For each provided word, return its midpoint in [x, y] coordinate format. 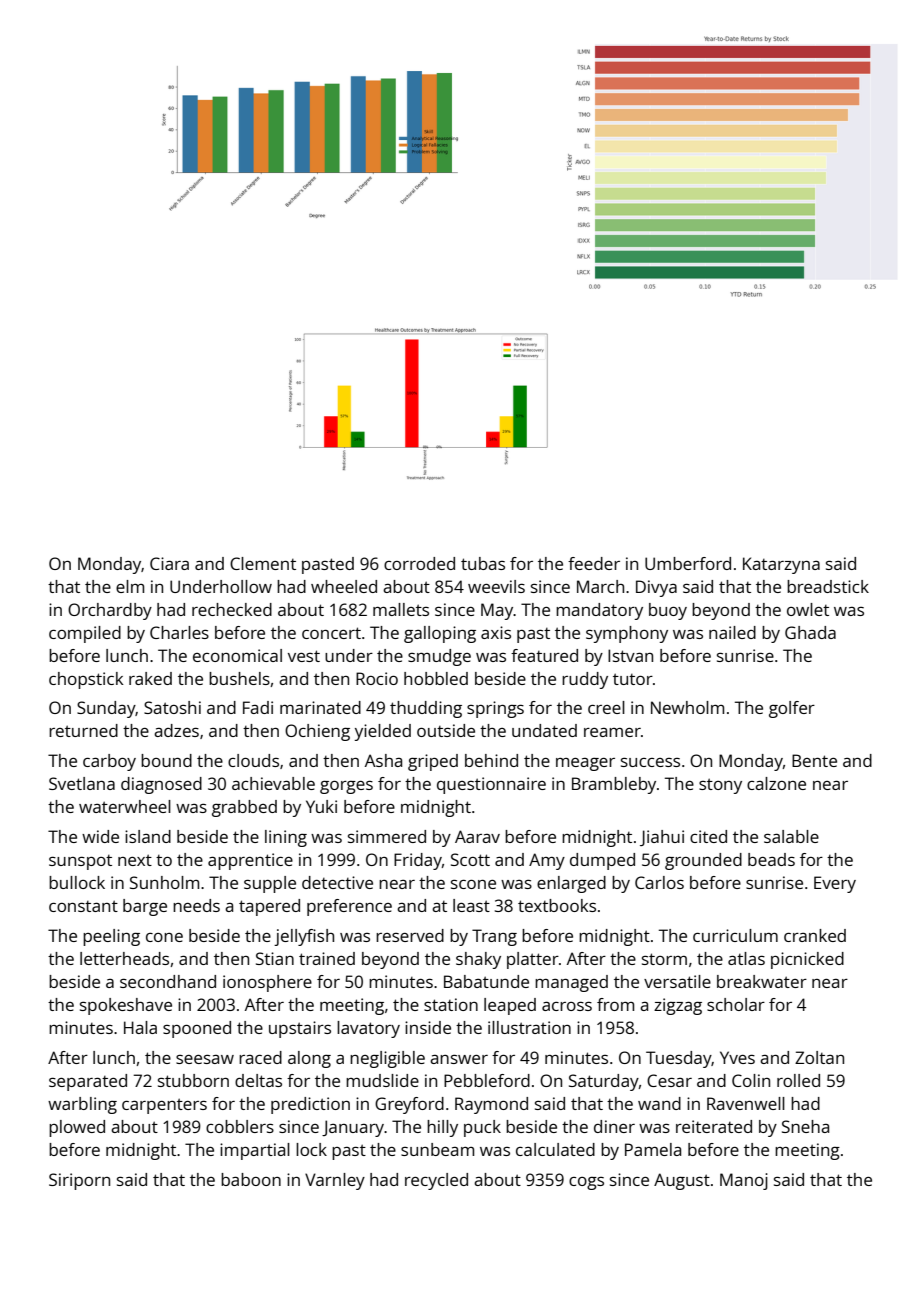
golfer [792, 709]
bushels [239, 678]
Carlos [659, 882]
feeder [594, 563]
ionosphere [267, 983]
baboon [251, 1179]
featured [544, 655]
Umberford [688, 563]
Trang [494, 937]
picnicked [807, 960]
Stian [275, 958]
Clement [263, 563]
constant [83, 906]
